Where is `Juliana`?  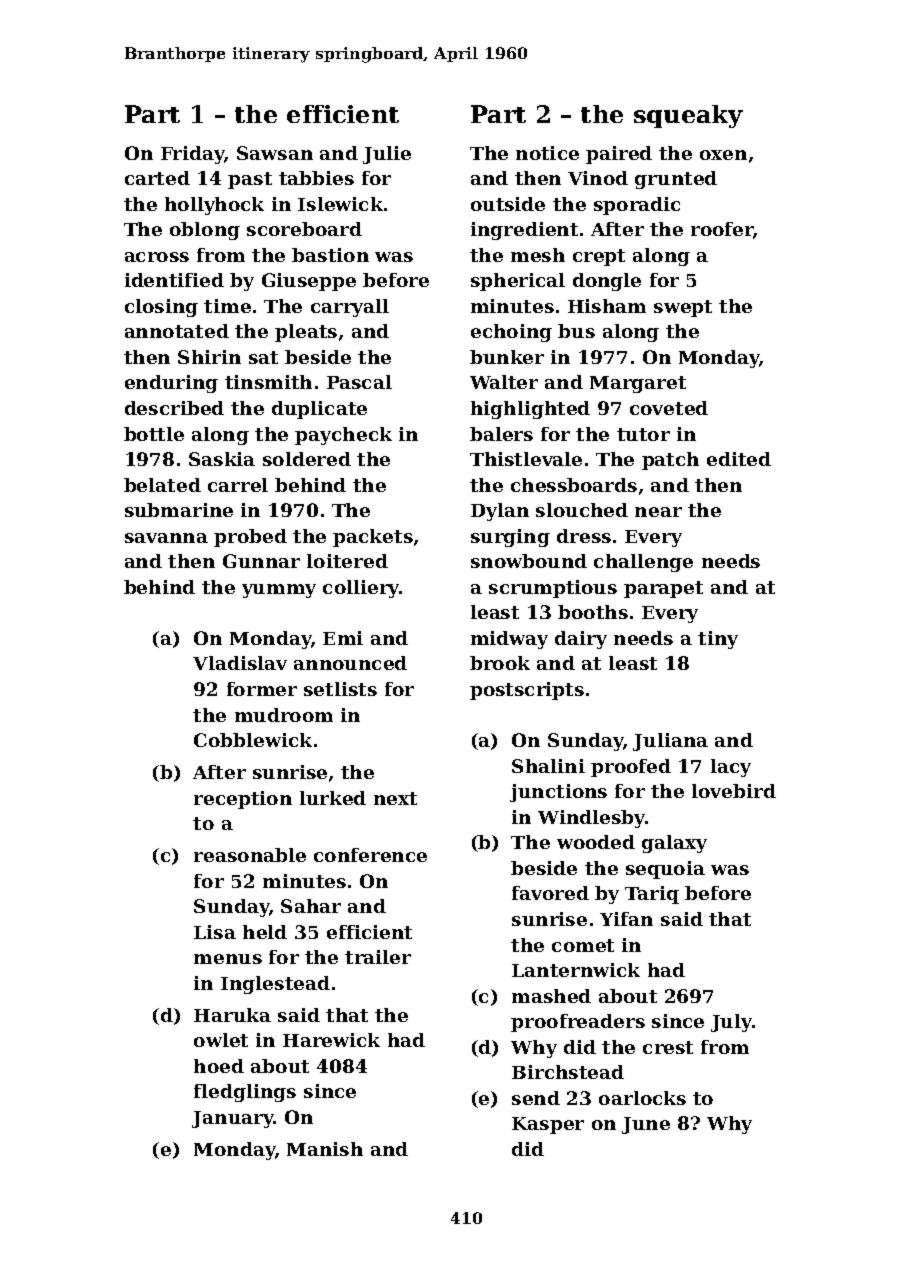 Juliana is located at coordinates (670, 742).
